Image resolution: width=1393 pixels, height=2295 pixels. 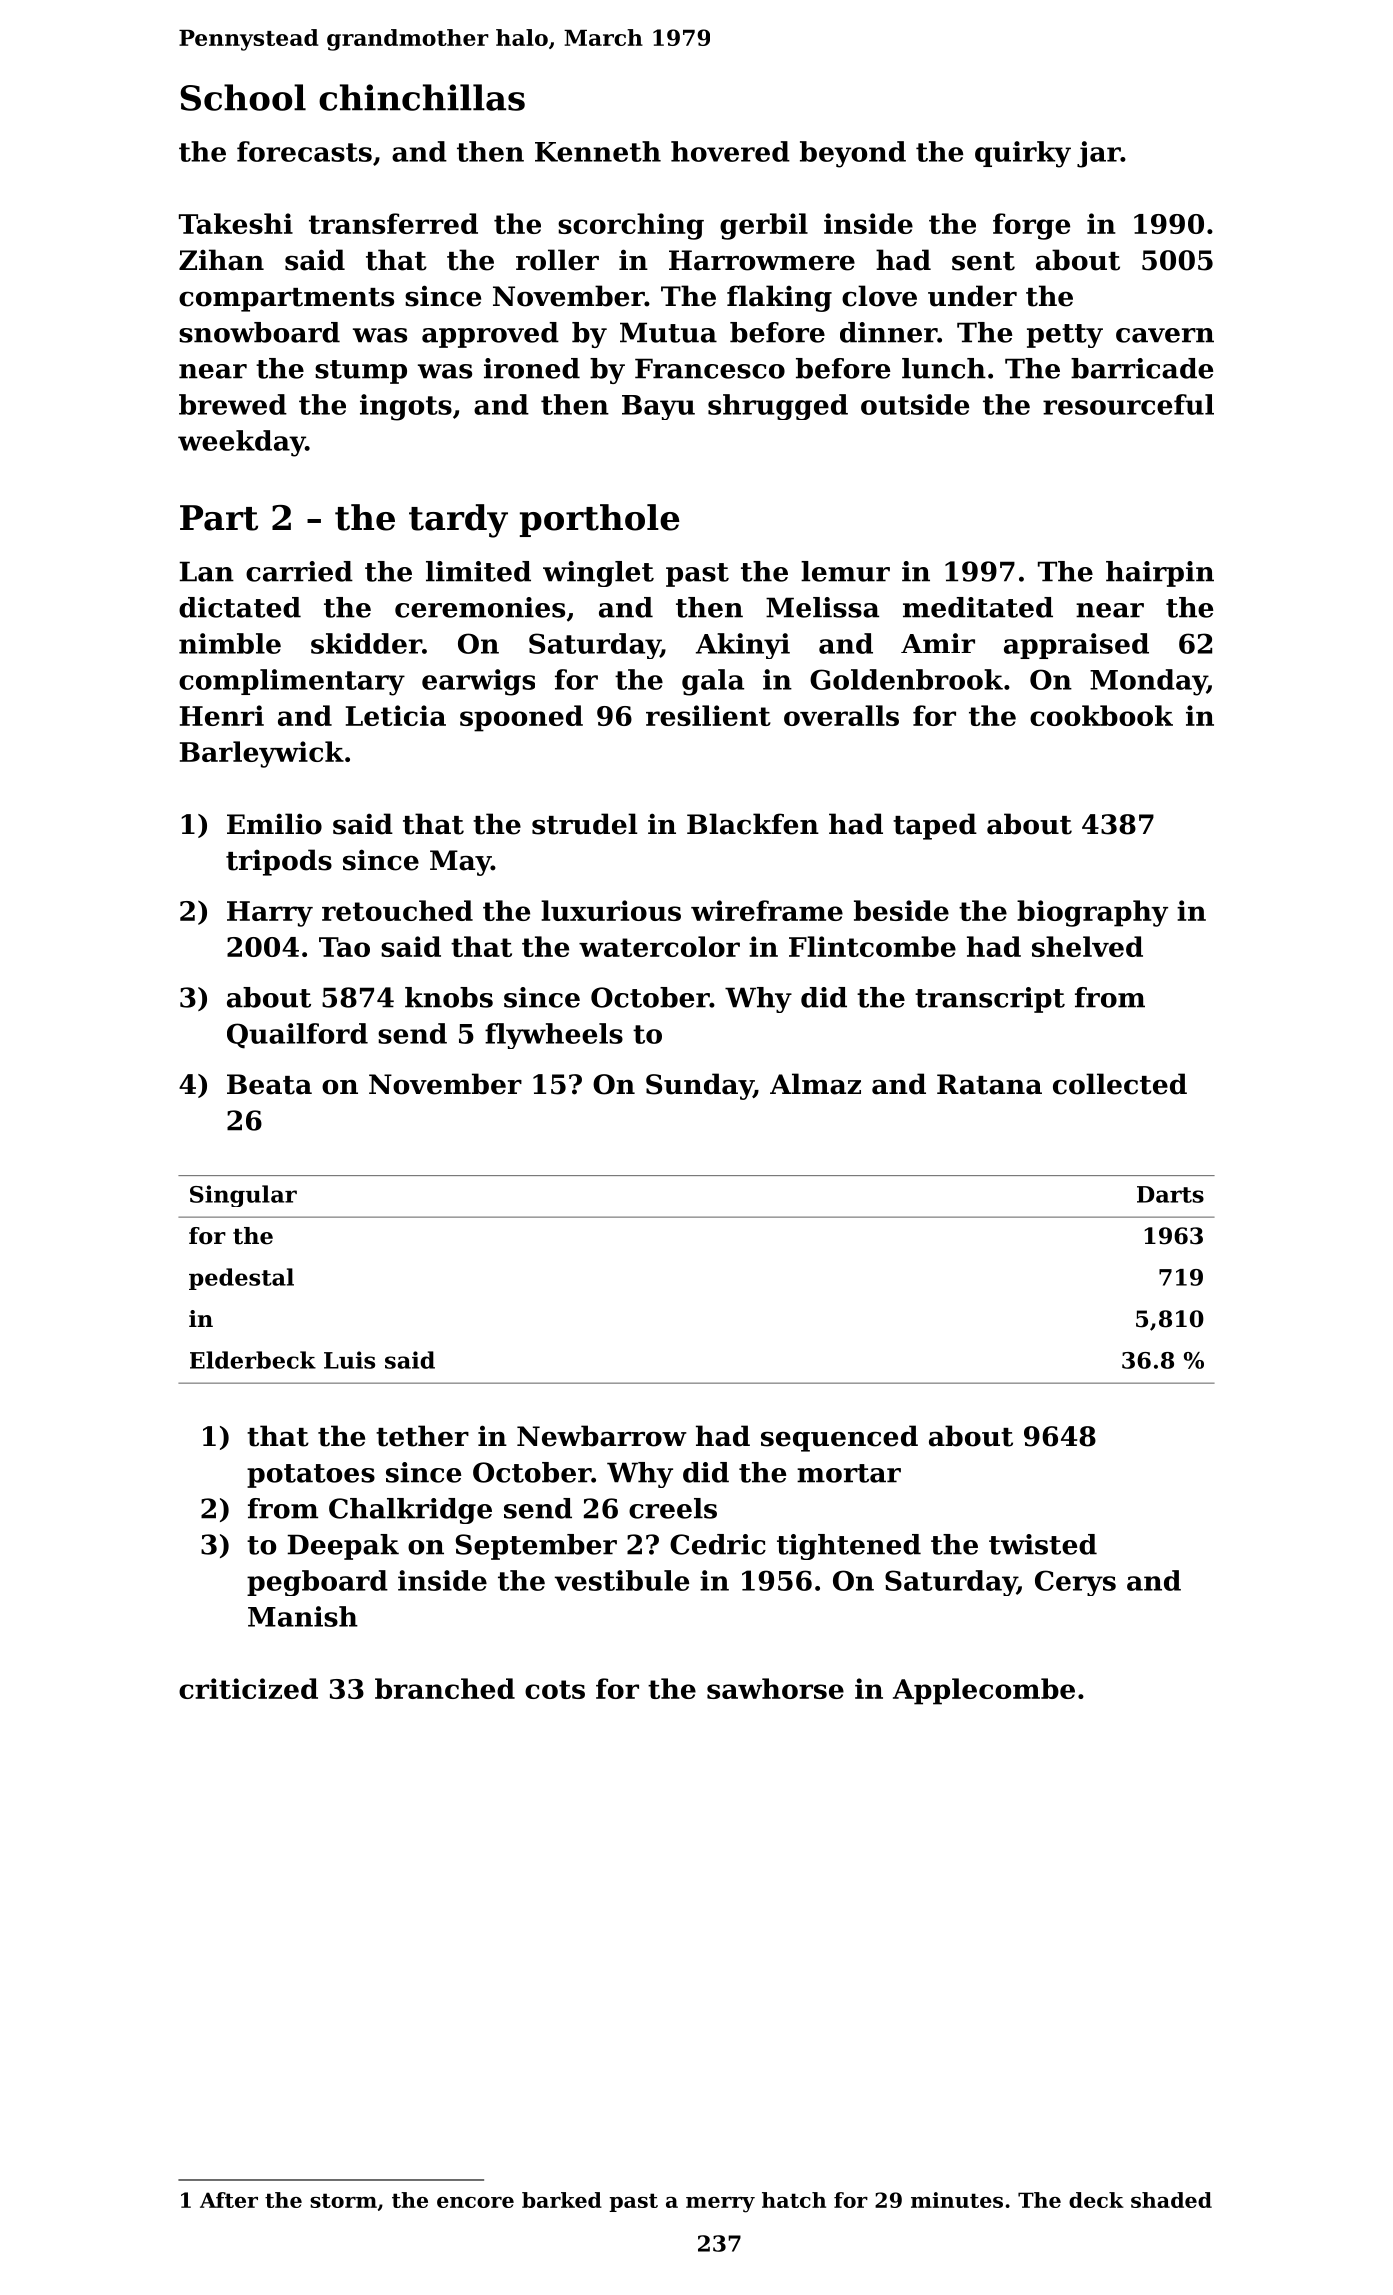 I want to click on transferred, so click(x=393, y=223).
